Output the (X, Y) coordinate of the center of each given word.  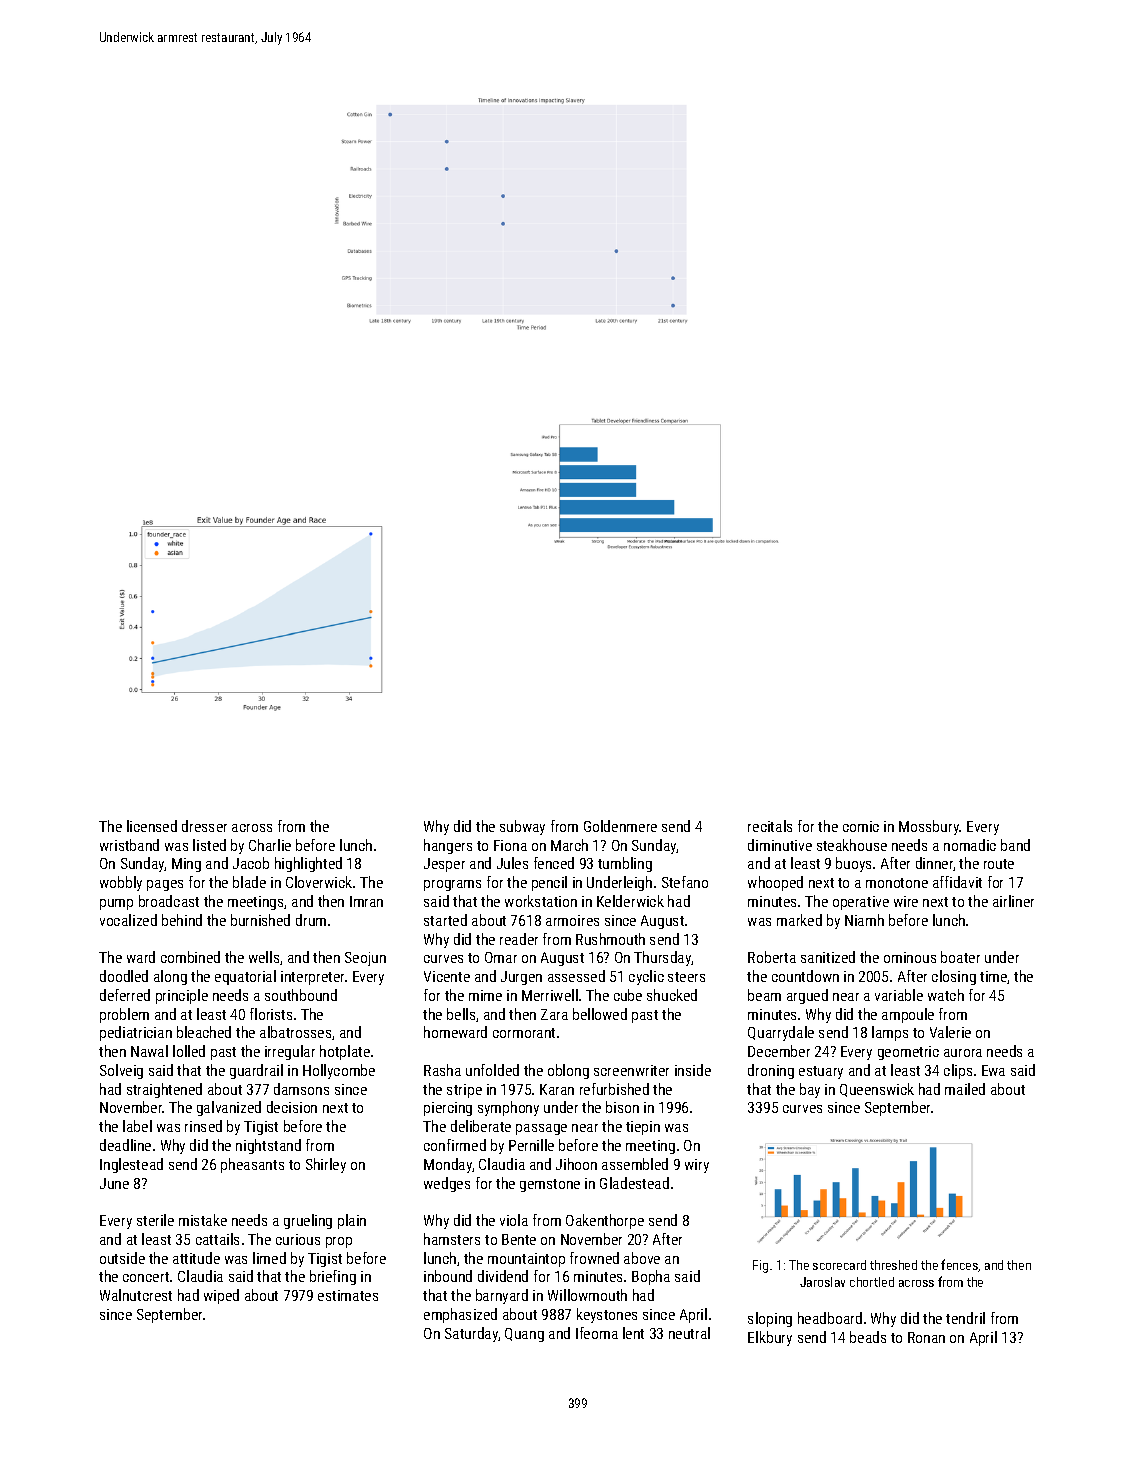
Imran (366, 901)
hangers (448, 846)
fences (959, 1264)
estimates (348, 1295)
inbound (448, 1276)
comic (861, 826)
